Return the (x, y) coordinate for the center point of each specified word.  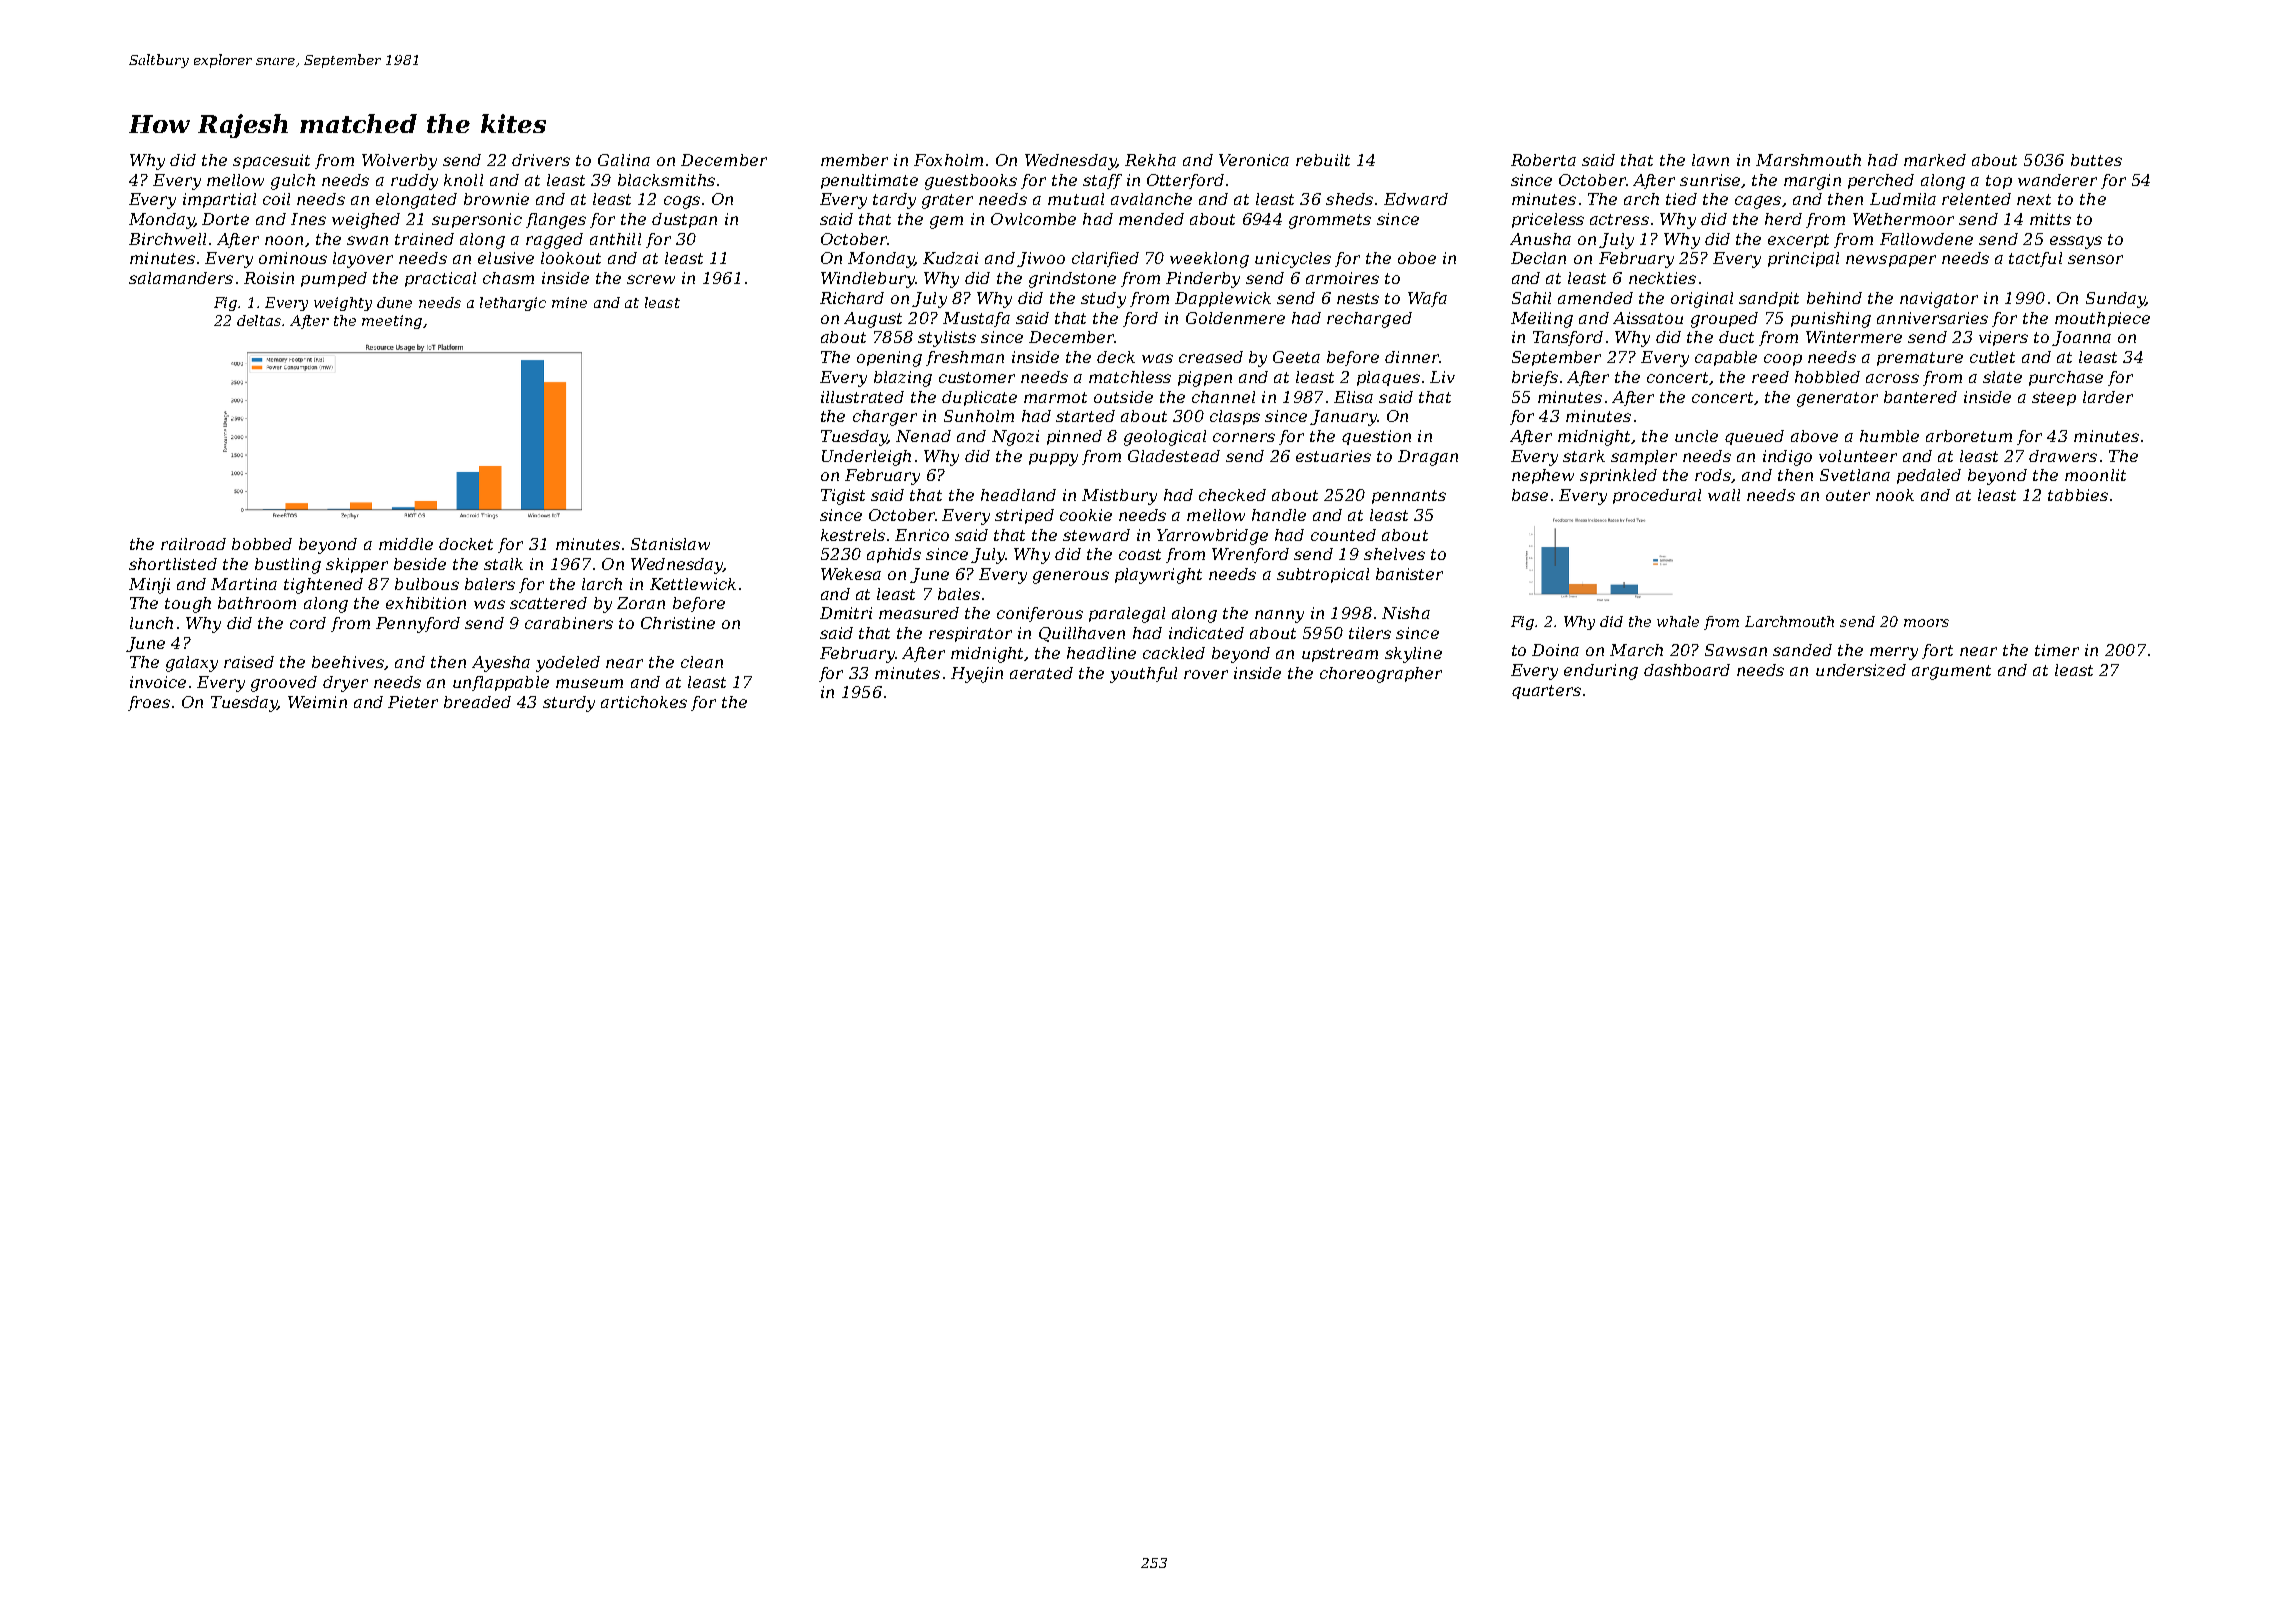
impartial (219, 200)
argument (1951, 672)
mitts (2050, 219)
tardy (894, 201)
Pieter (413, 702)
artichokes (644, 702)
